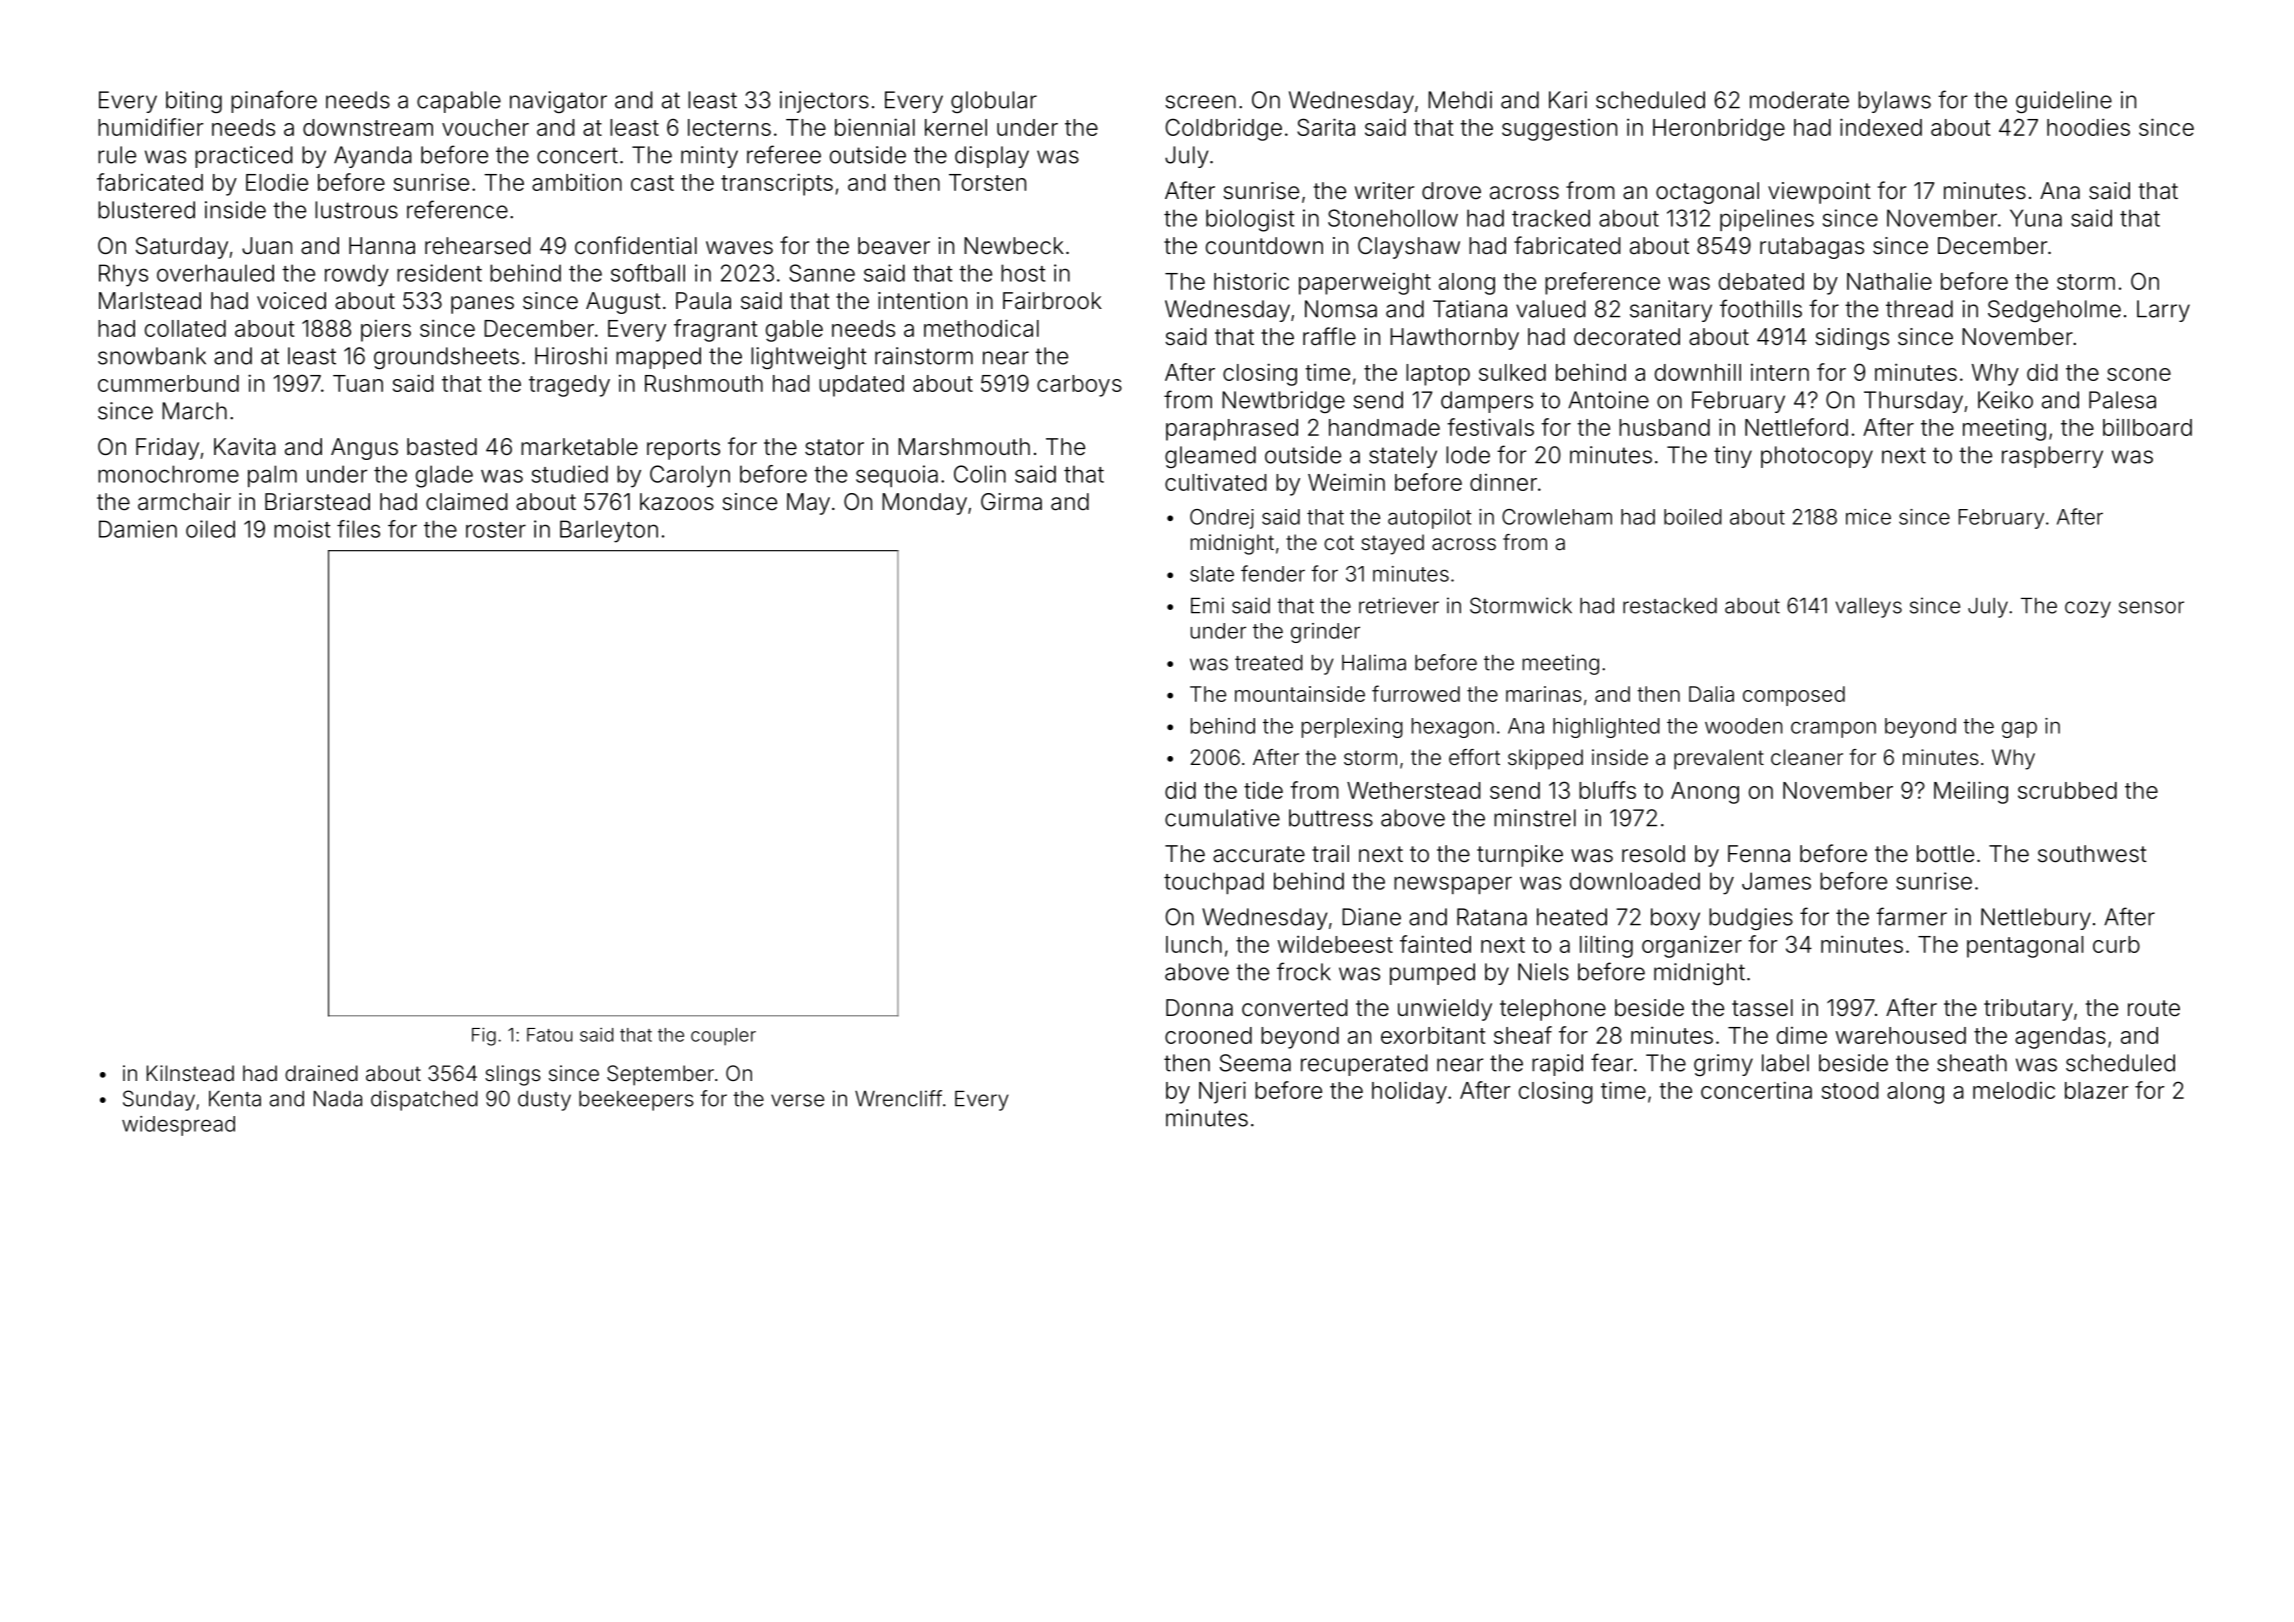 Image resolution: width=2294 pixels, height=1622 pixels. I want to click on guideline, so click(2064, 102).
